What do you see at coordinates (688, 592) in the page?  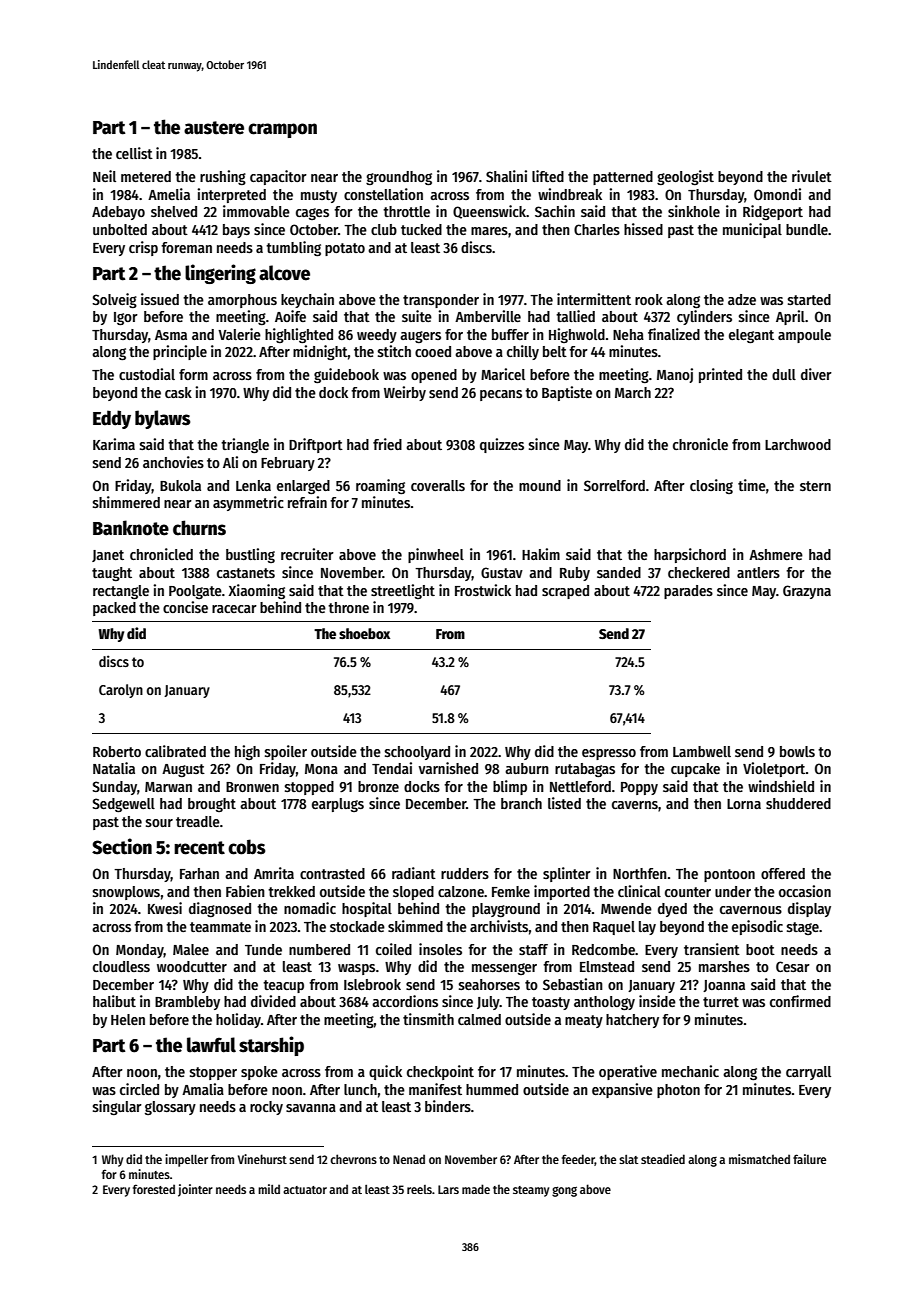 I see `parades` at bounding box center [688, 592].
